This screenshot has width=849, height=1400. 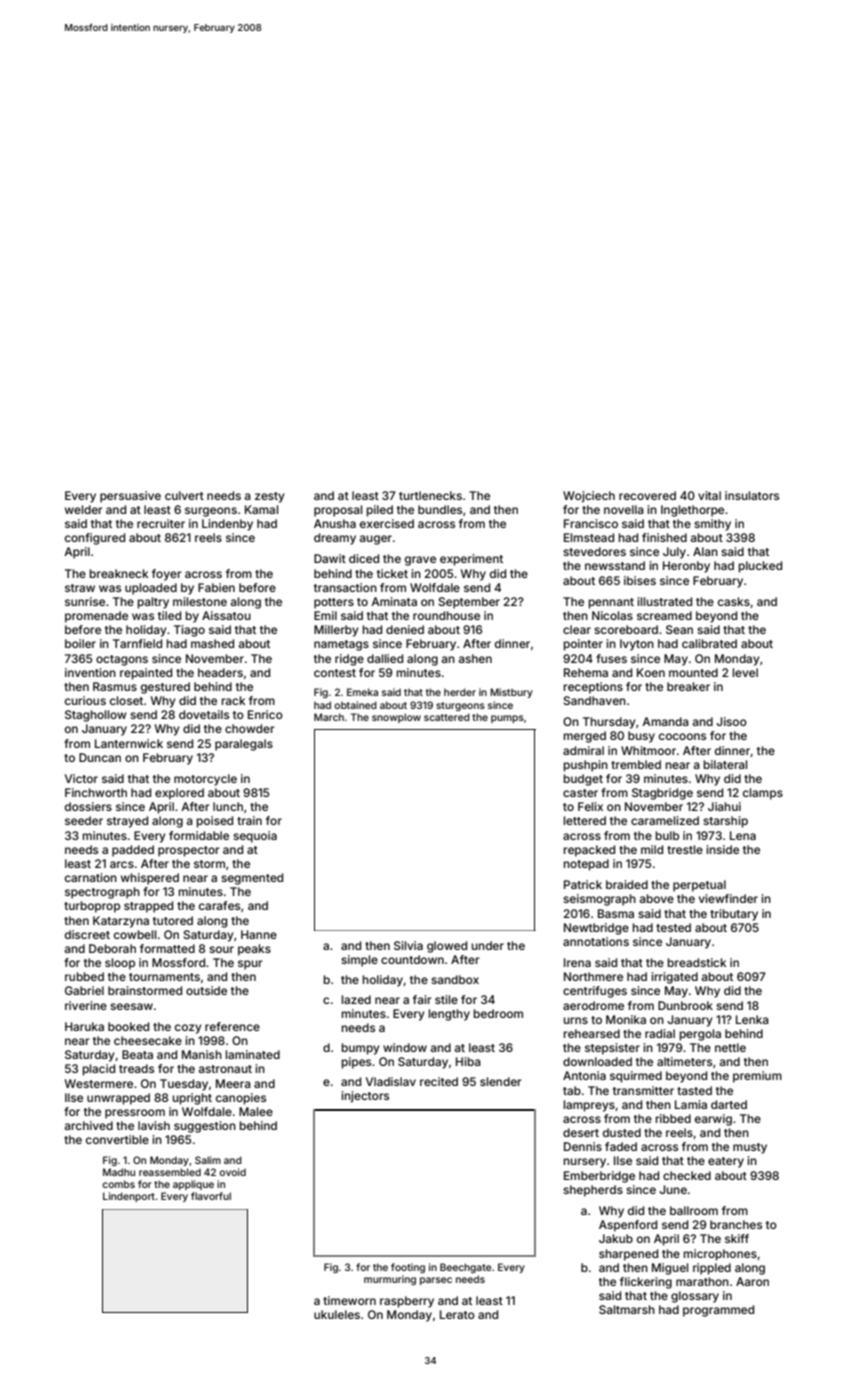 I want to click on programmed, so click(x=718, y=1311).
